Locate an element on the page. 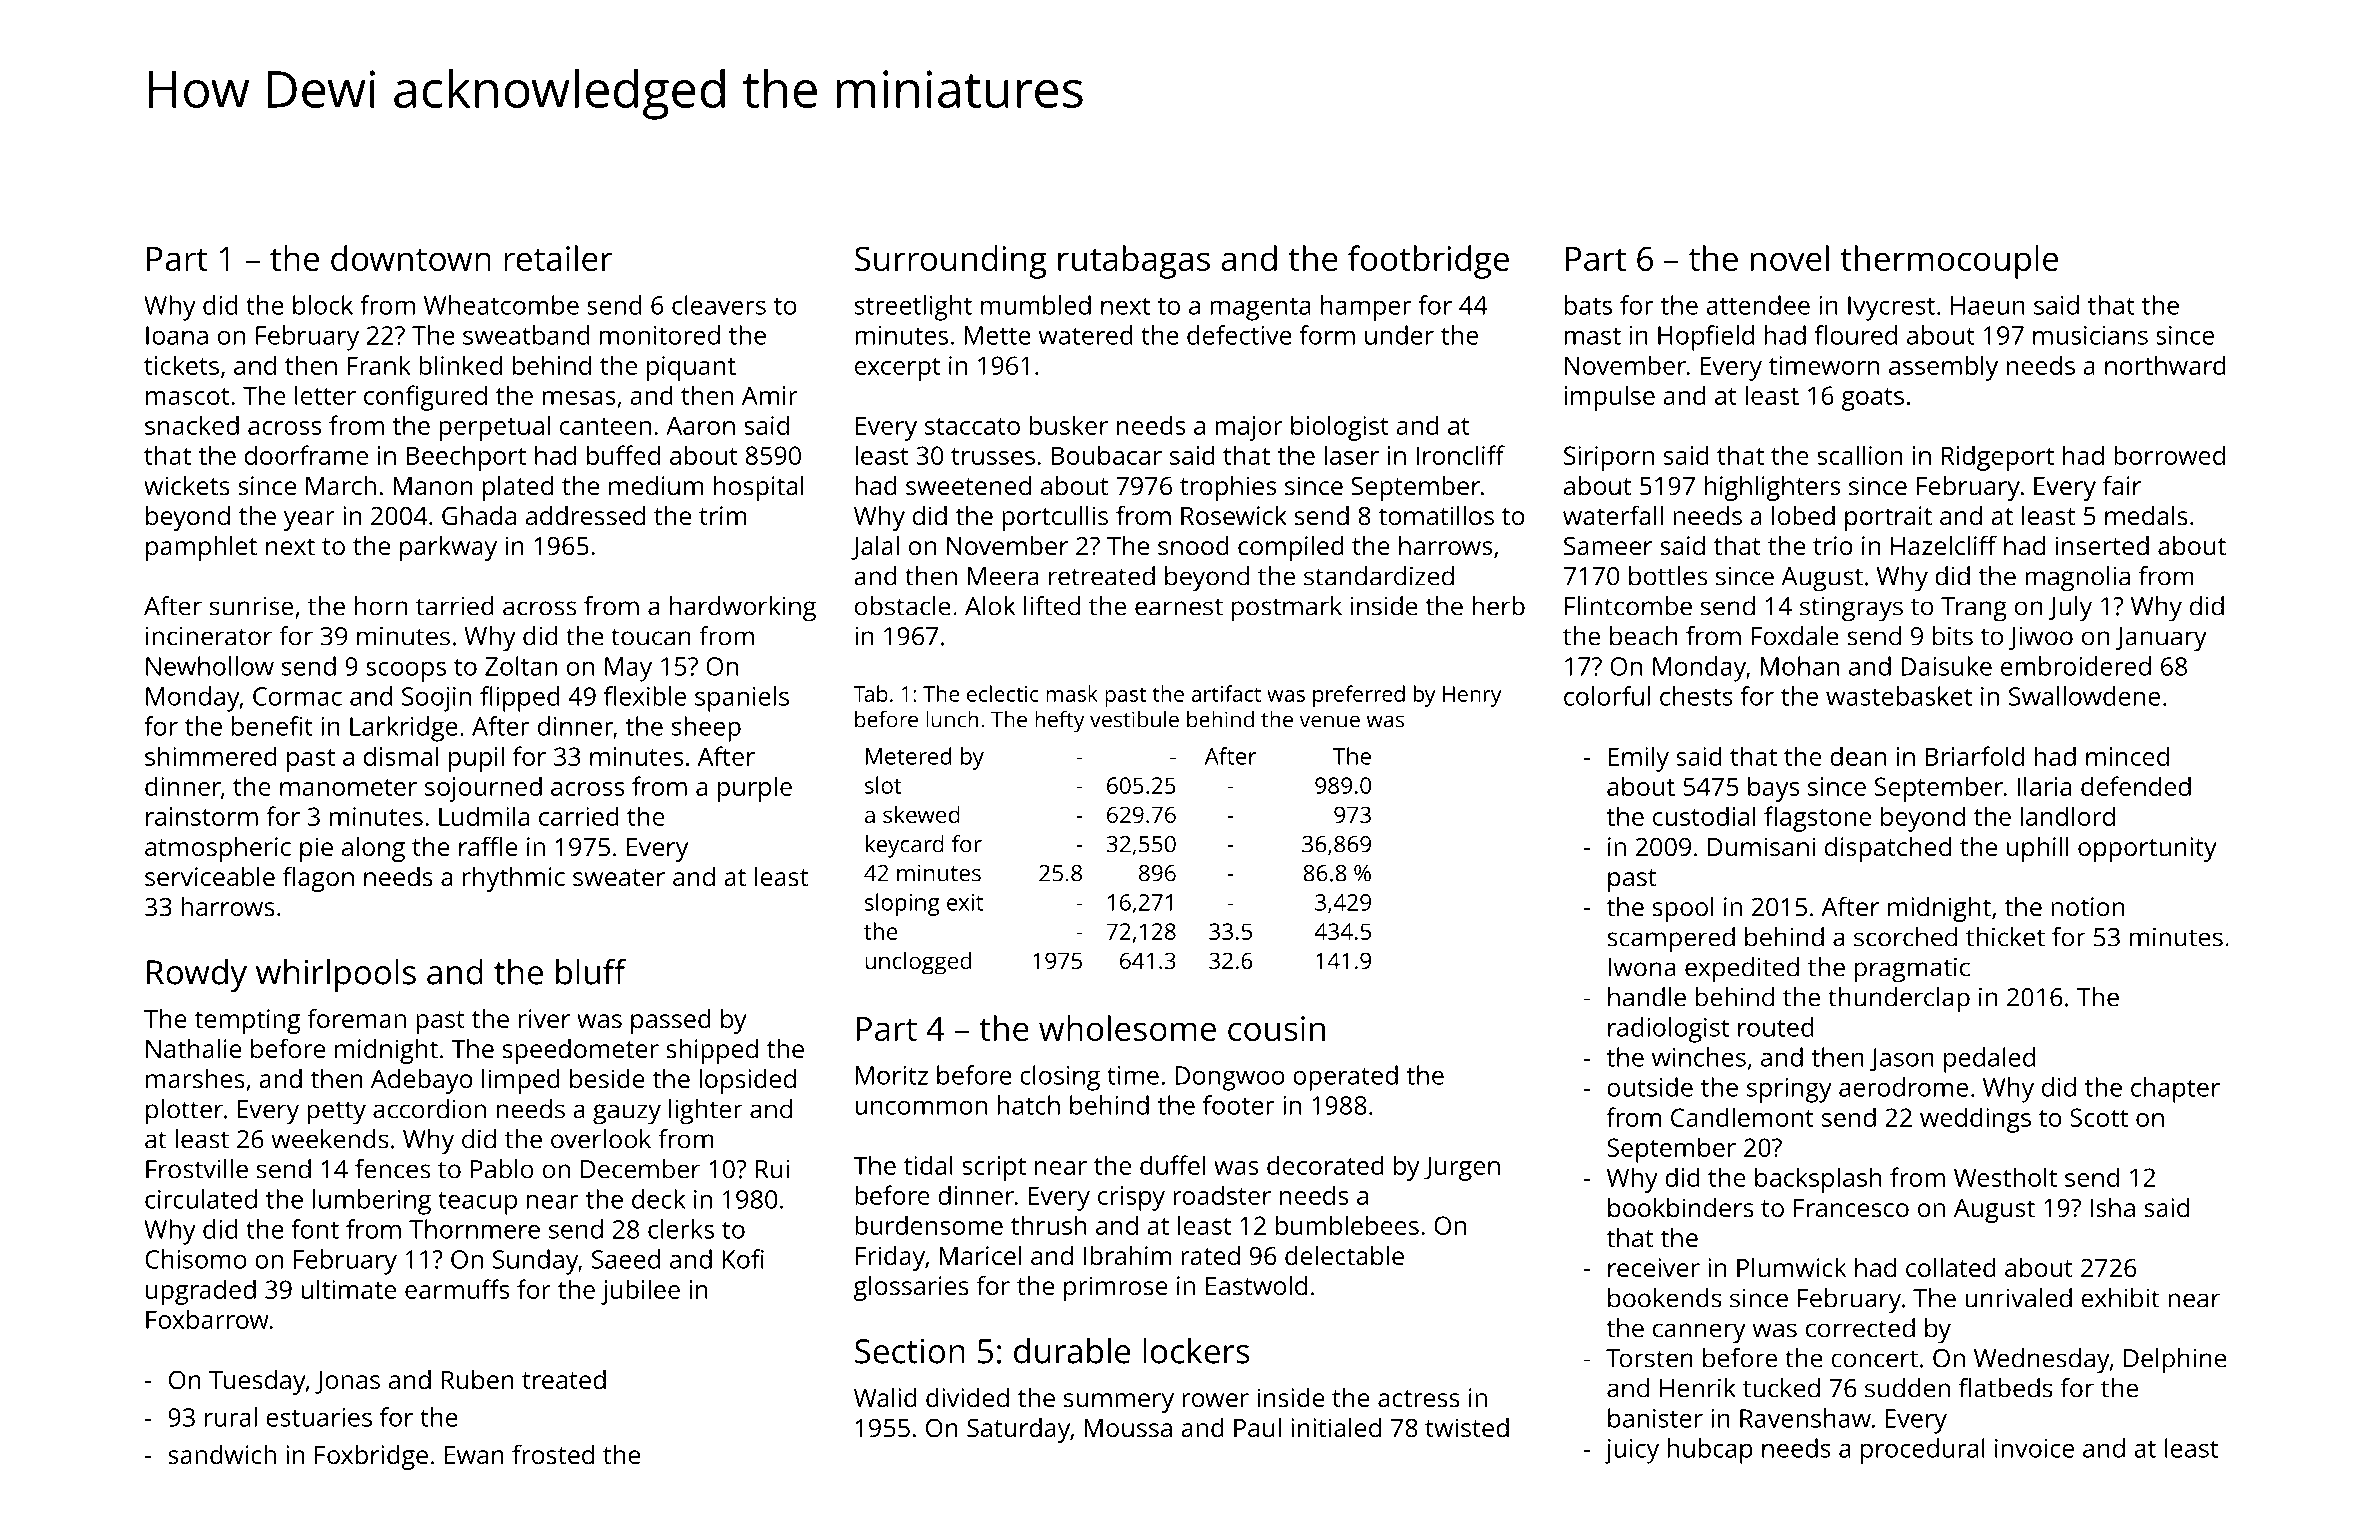 This document has height=1540, width=2380. thermocouple is located at coordinates (1949, 262).
